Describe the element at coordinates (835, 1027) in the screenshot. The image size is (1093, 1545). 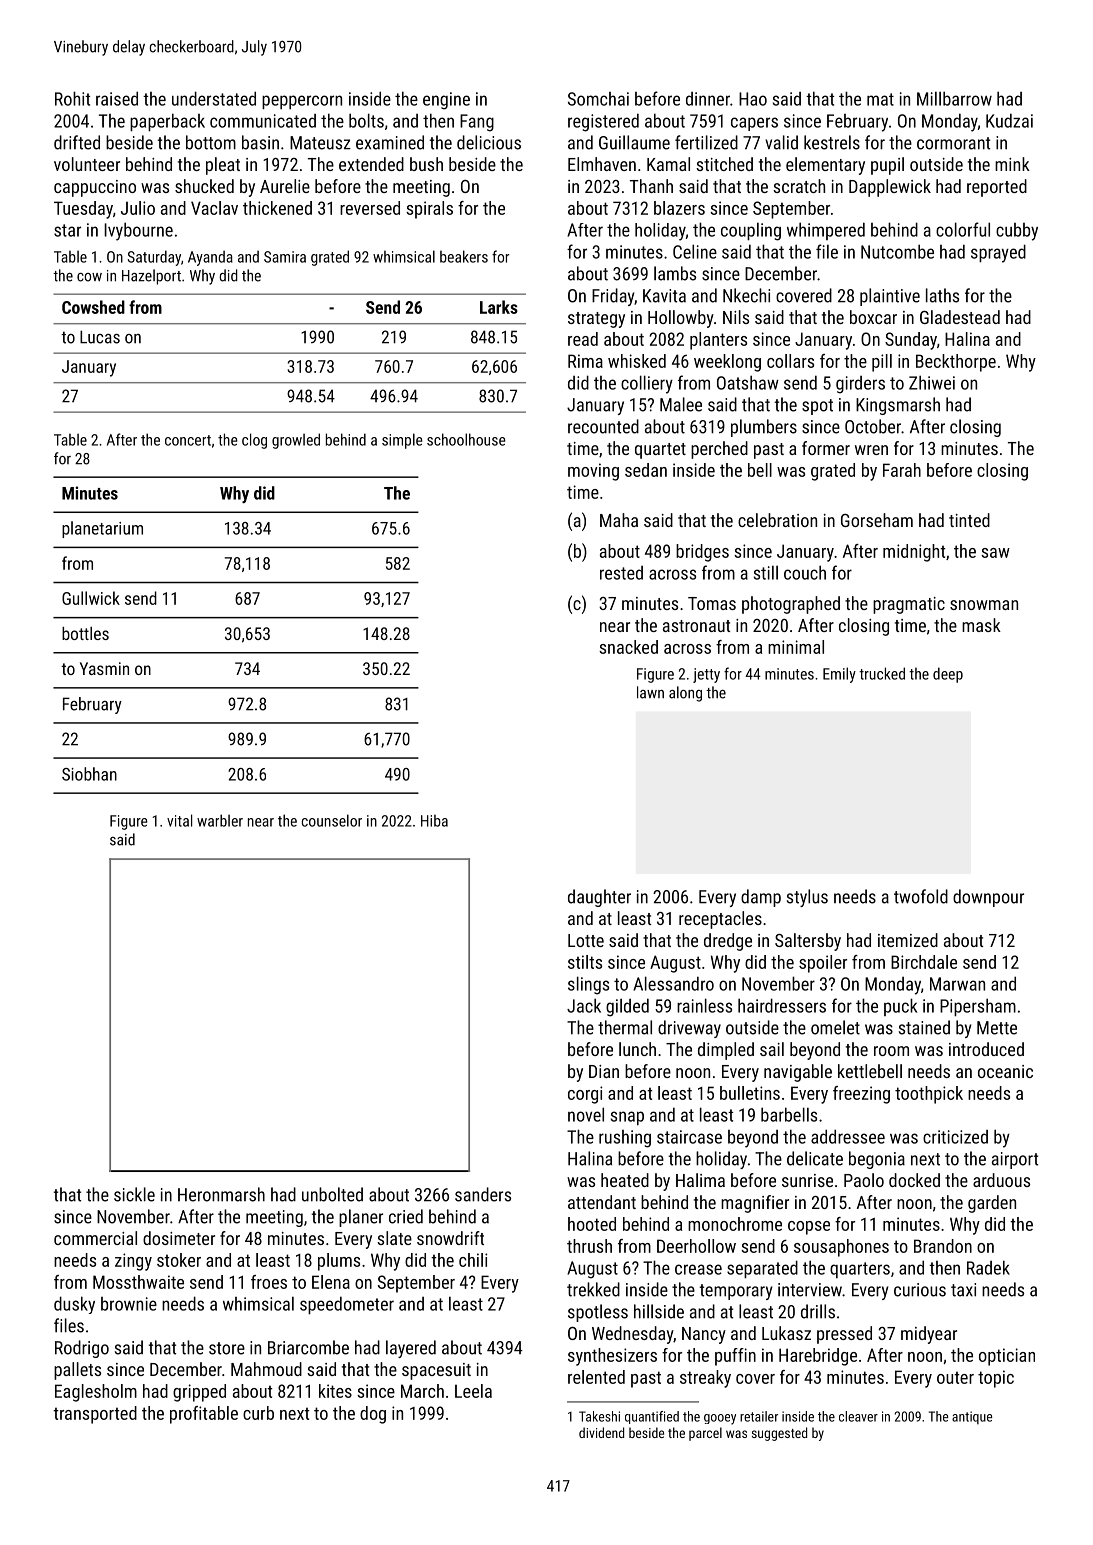
I see `omelet` at that location.
